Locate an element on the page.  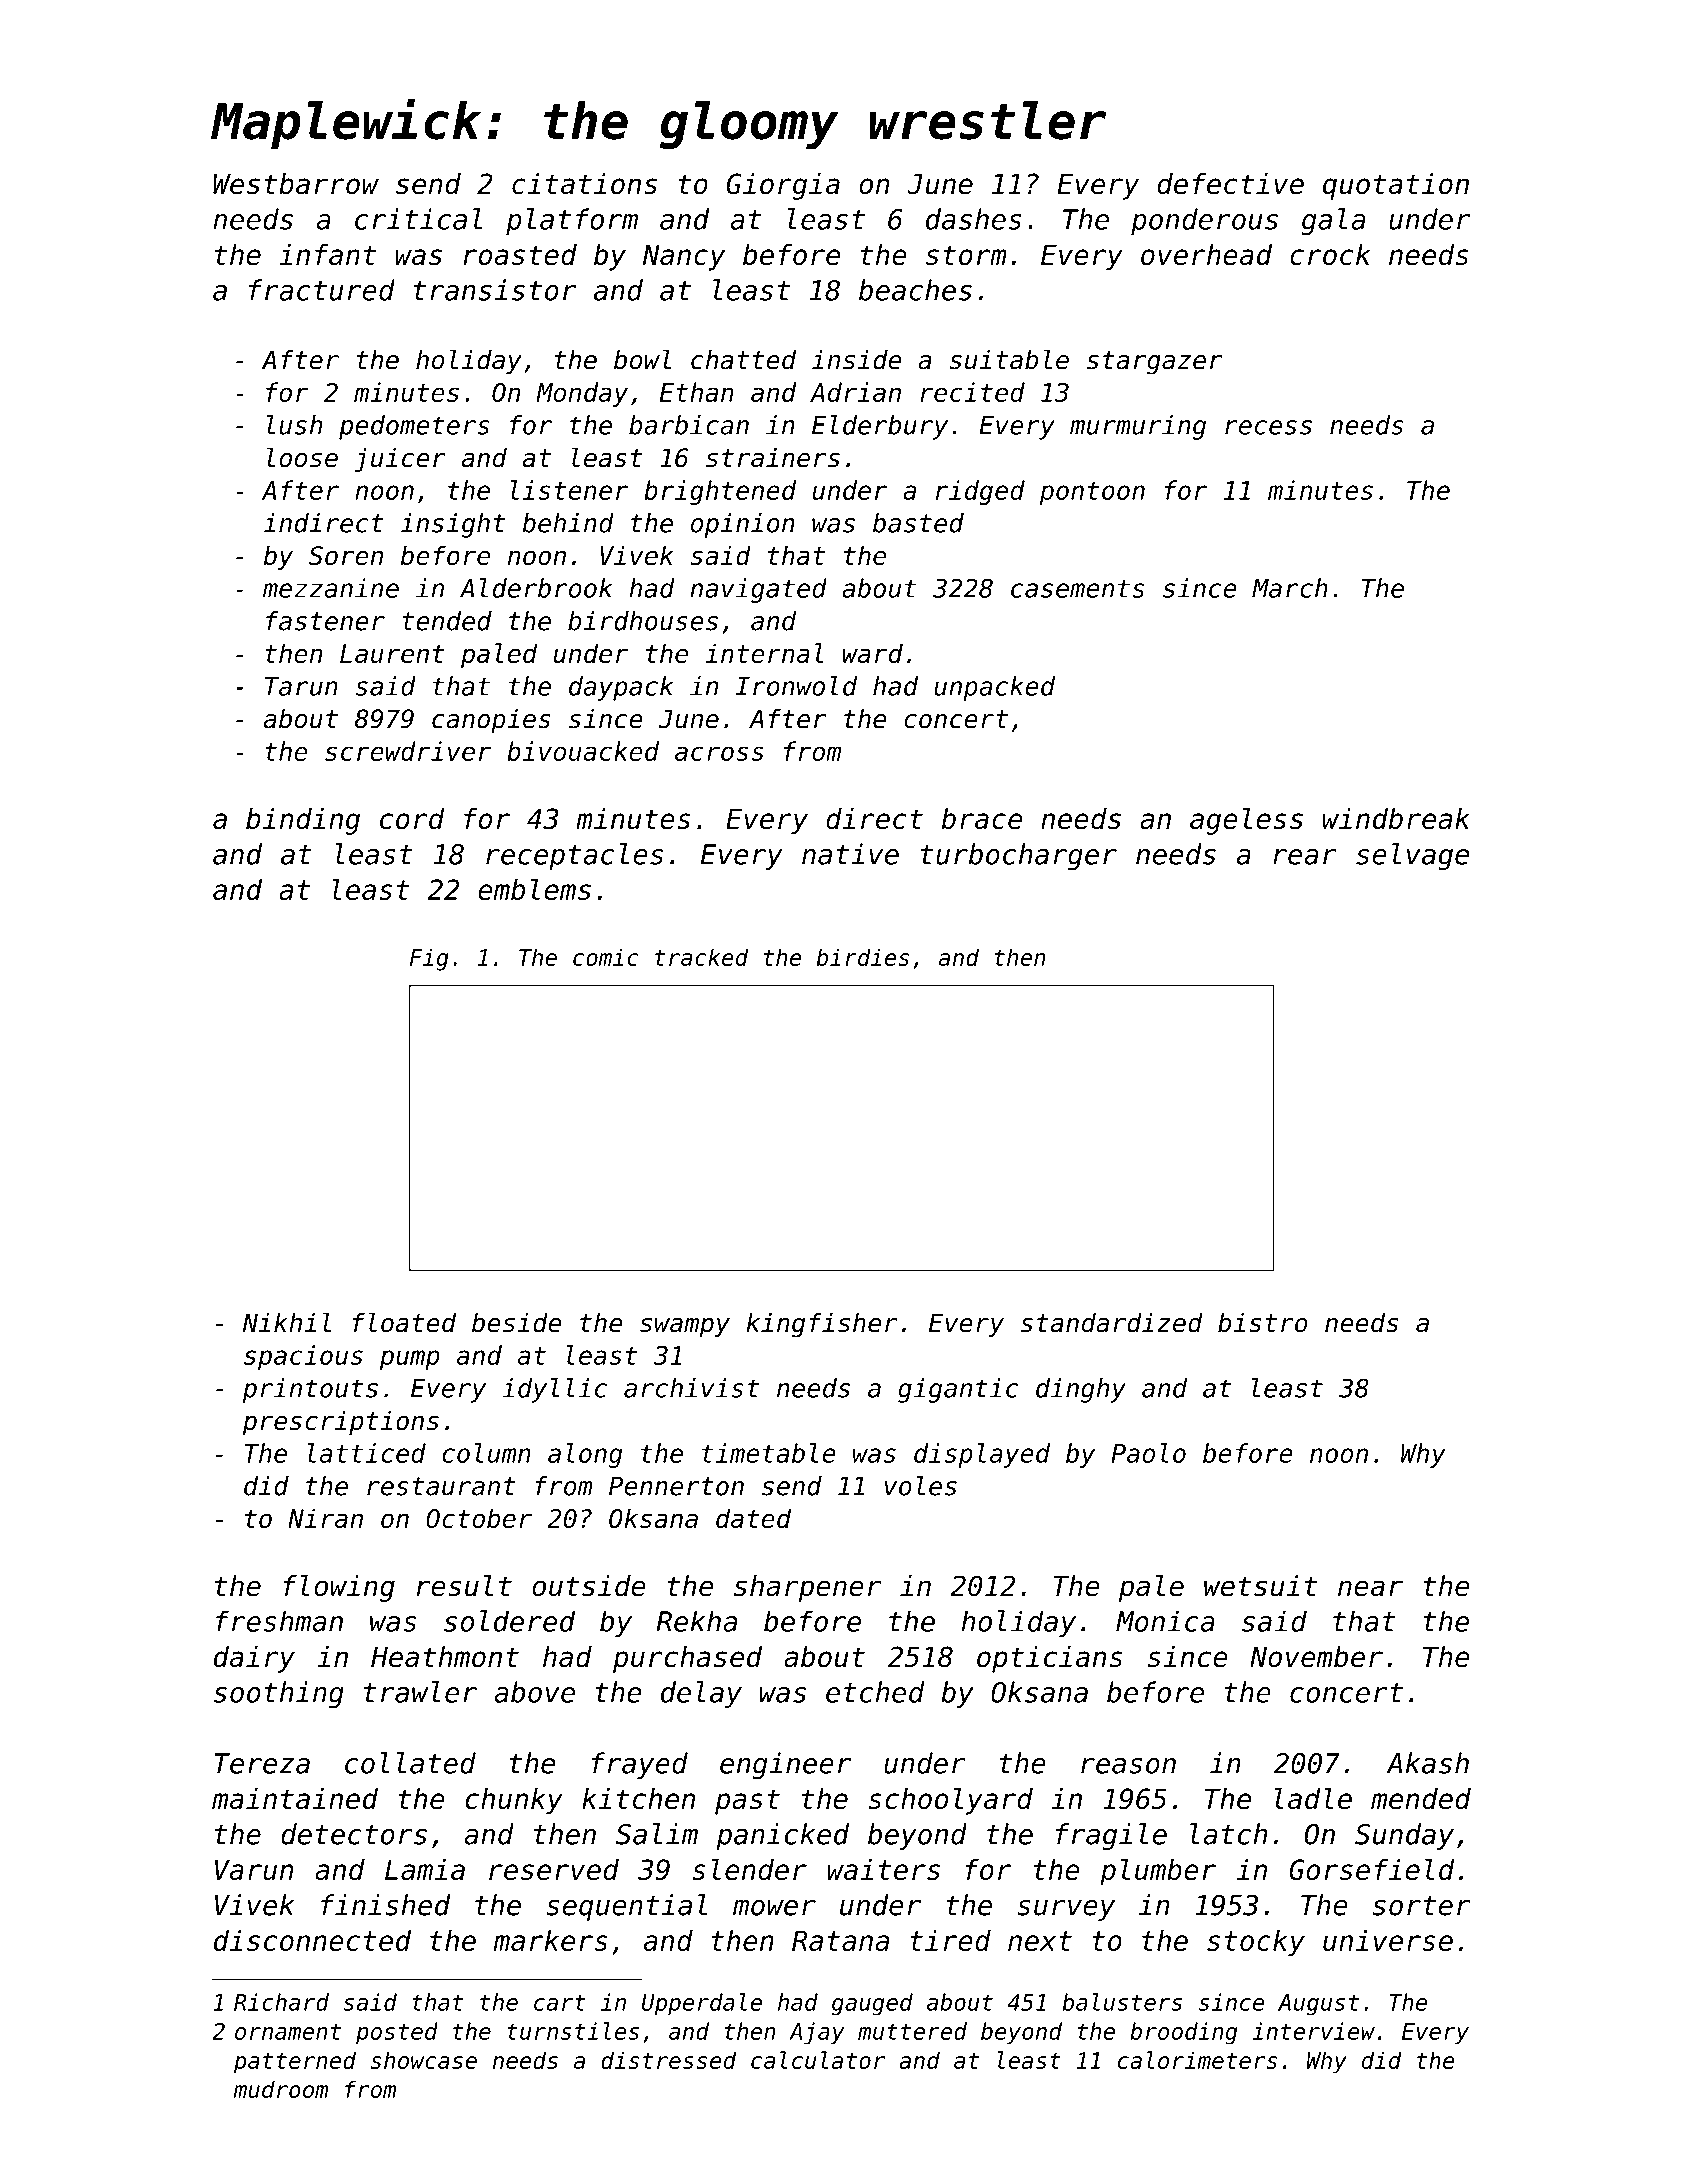
sorter is located at coordinates (1422, 1906).
